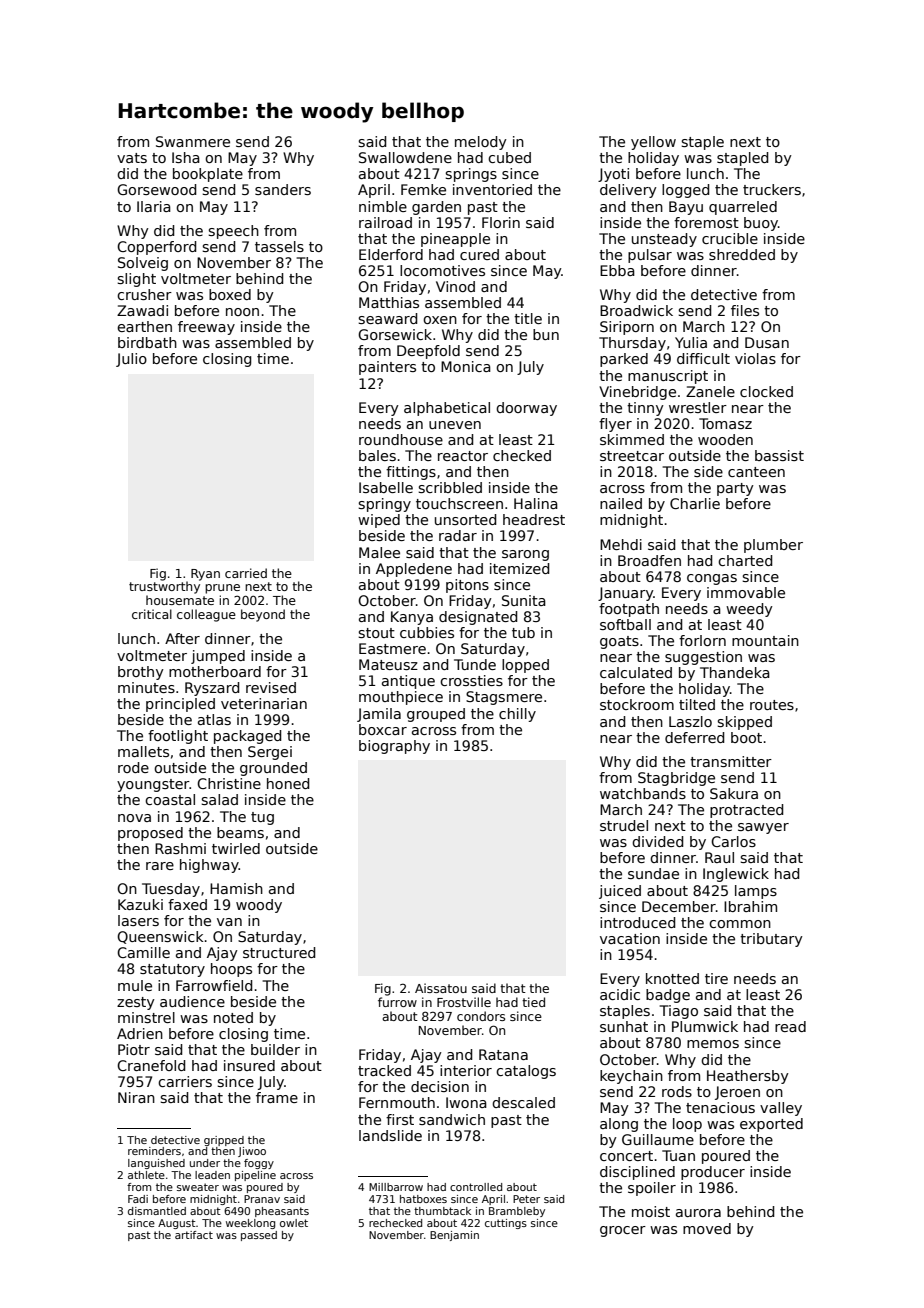 Image resolution: width=924 pixels, height=1308 pixels. What do you see at coordinates (377, 455) in the image?
I see `bales` at bounding box center [377, 455].
